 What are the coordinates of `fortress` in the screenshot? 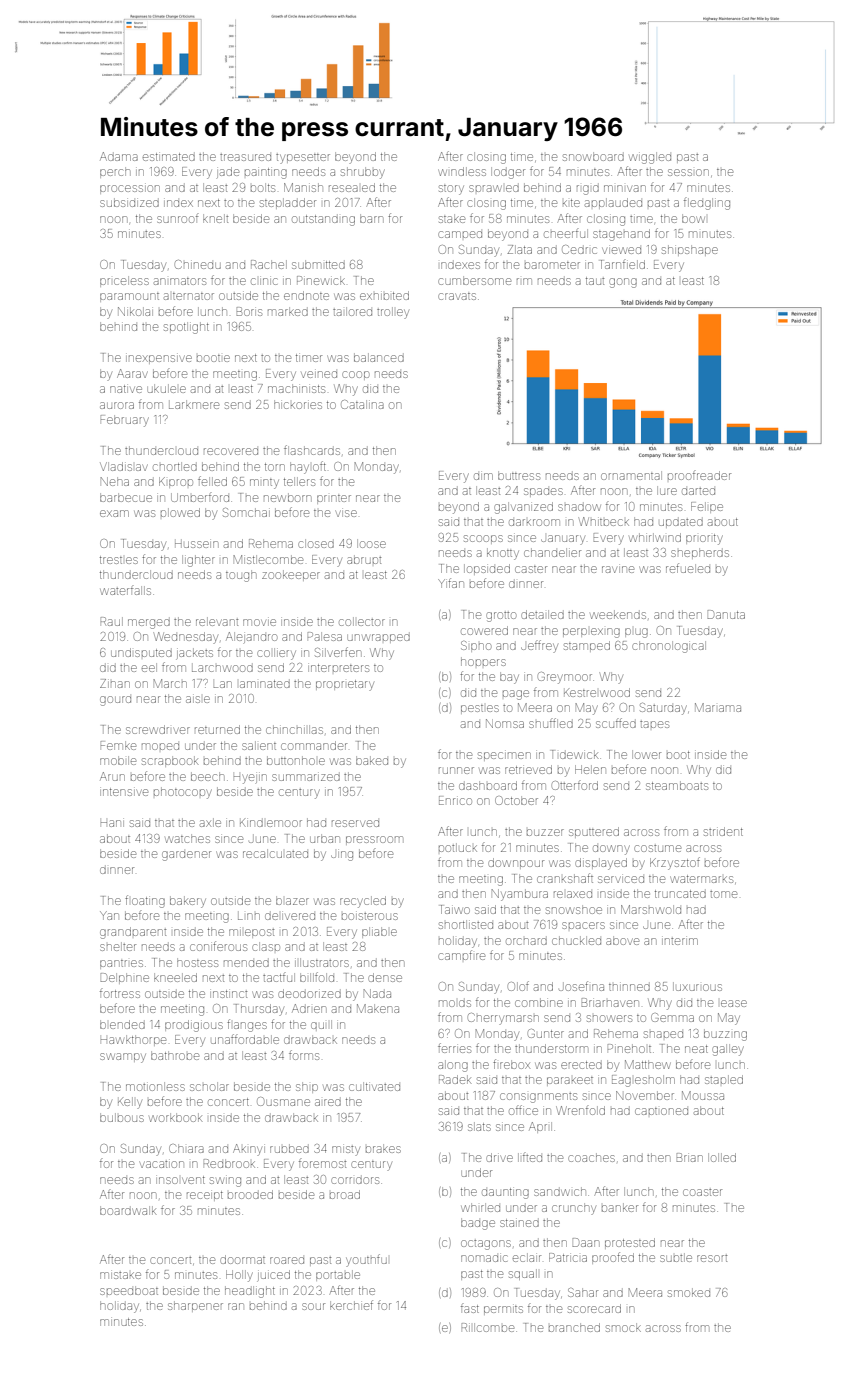 It's located at (120, 994).
